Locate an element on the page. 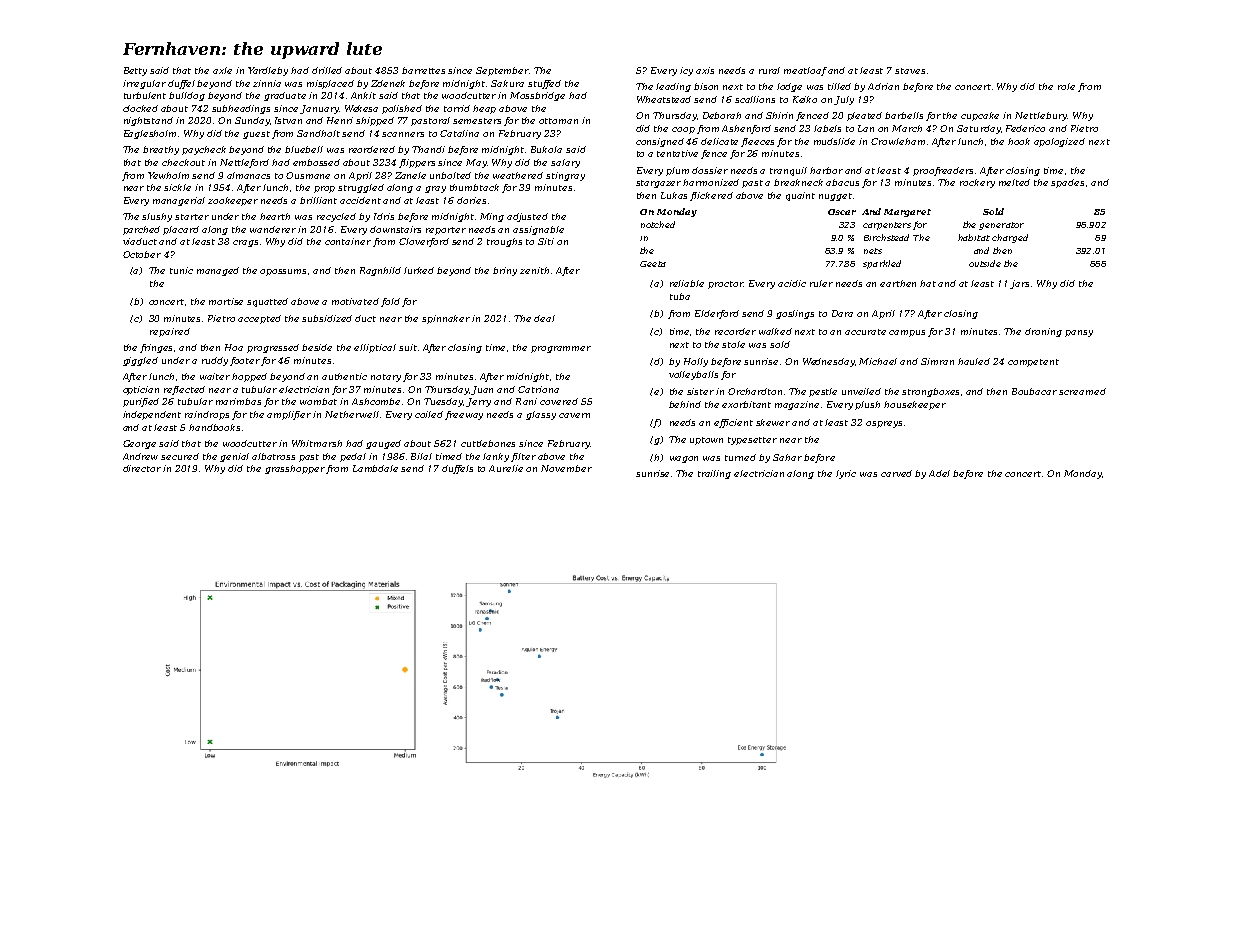 Image resolution: width=1233 pixels, height=952 pixels. Mossbridge is located at coordinates (537, 96).
